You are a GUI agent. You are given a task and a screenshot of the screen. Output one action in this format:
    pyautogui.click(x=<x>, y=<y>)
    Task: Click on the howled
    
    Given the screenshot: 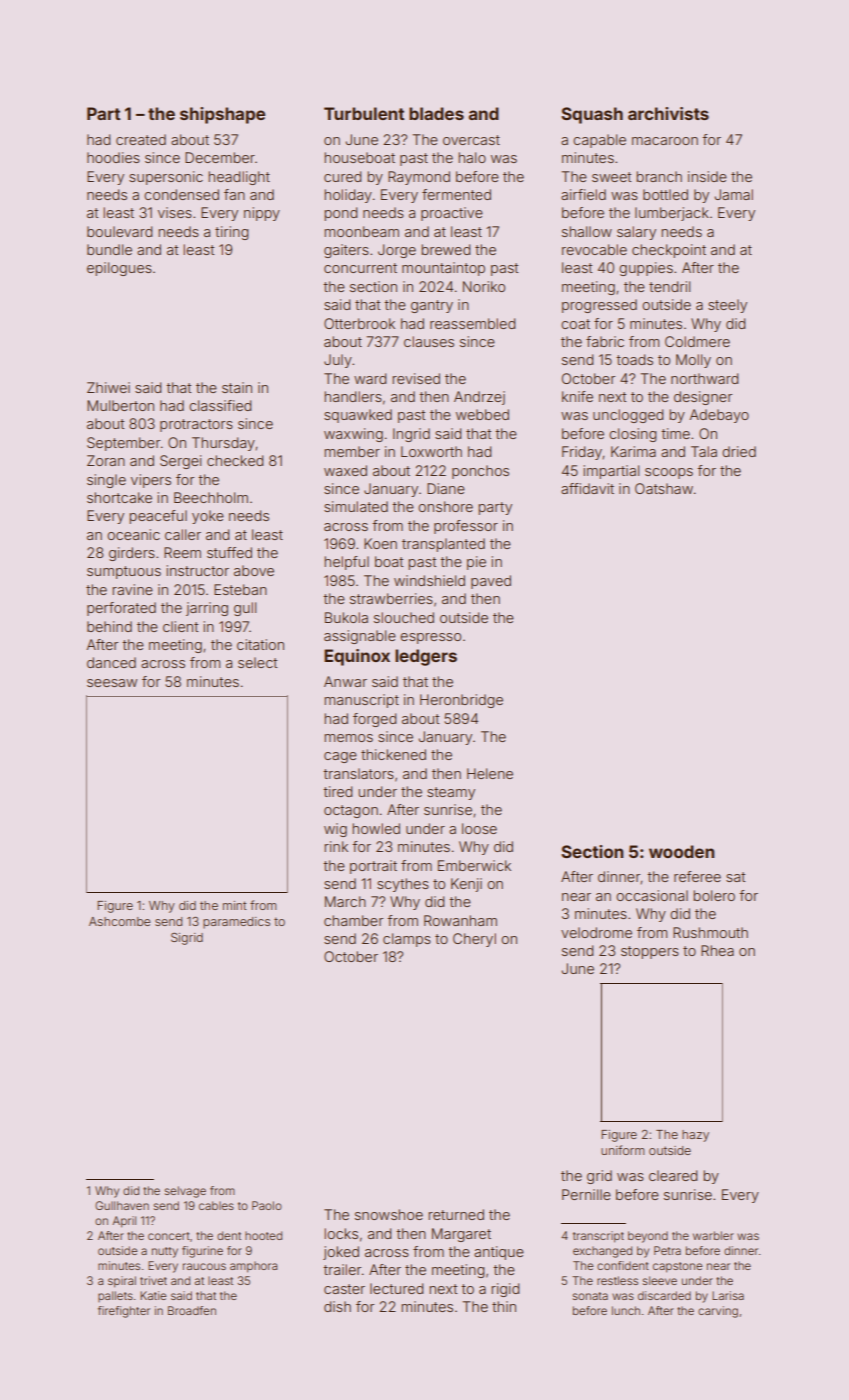 What is the action you would take?
    pyautogui.click(x=376, y=828)
